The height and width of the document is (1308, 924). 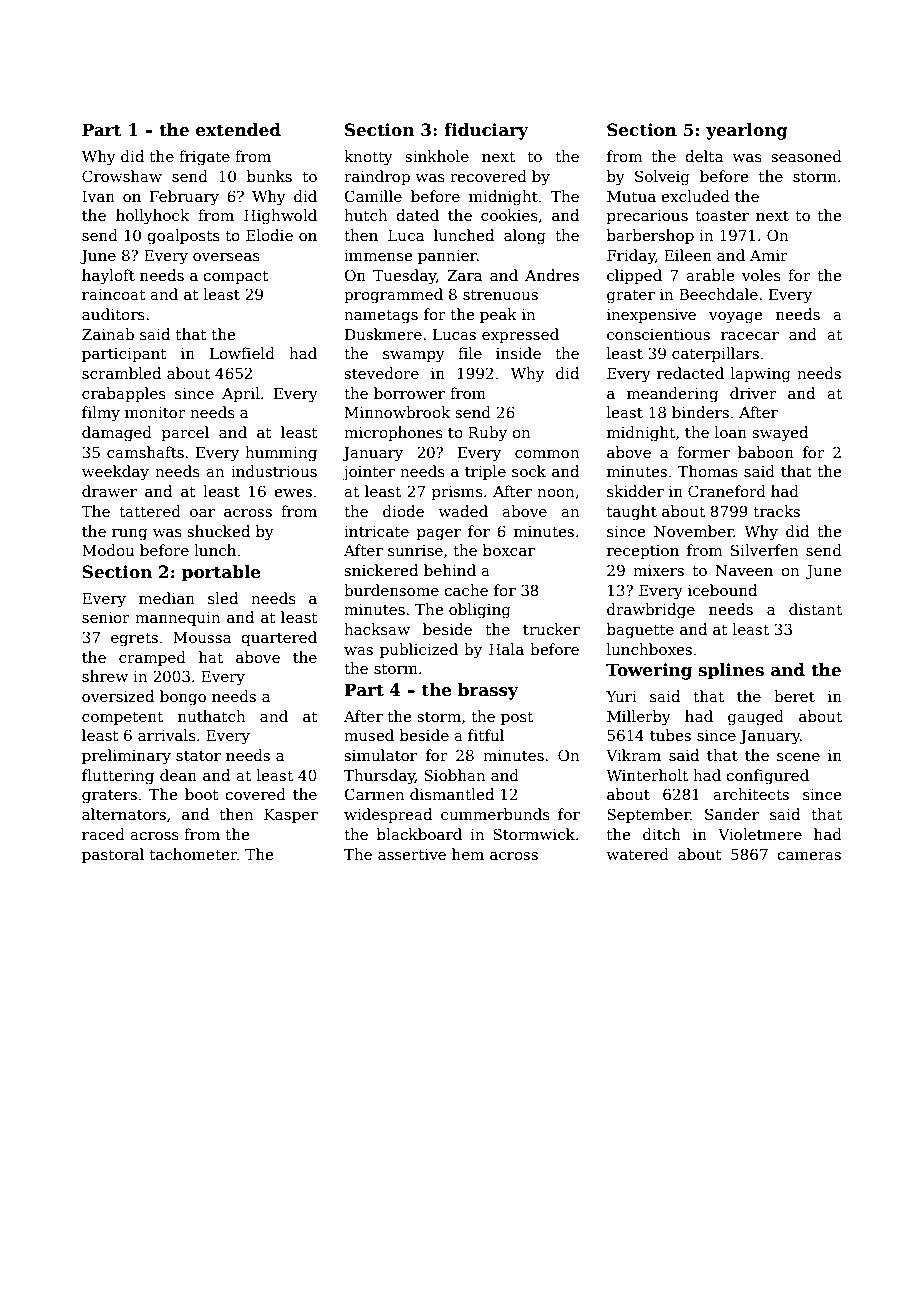 What do you see at coordinates (506, 649) in the document?
I see `Hala` at bounding box center [506, 649].
